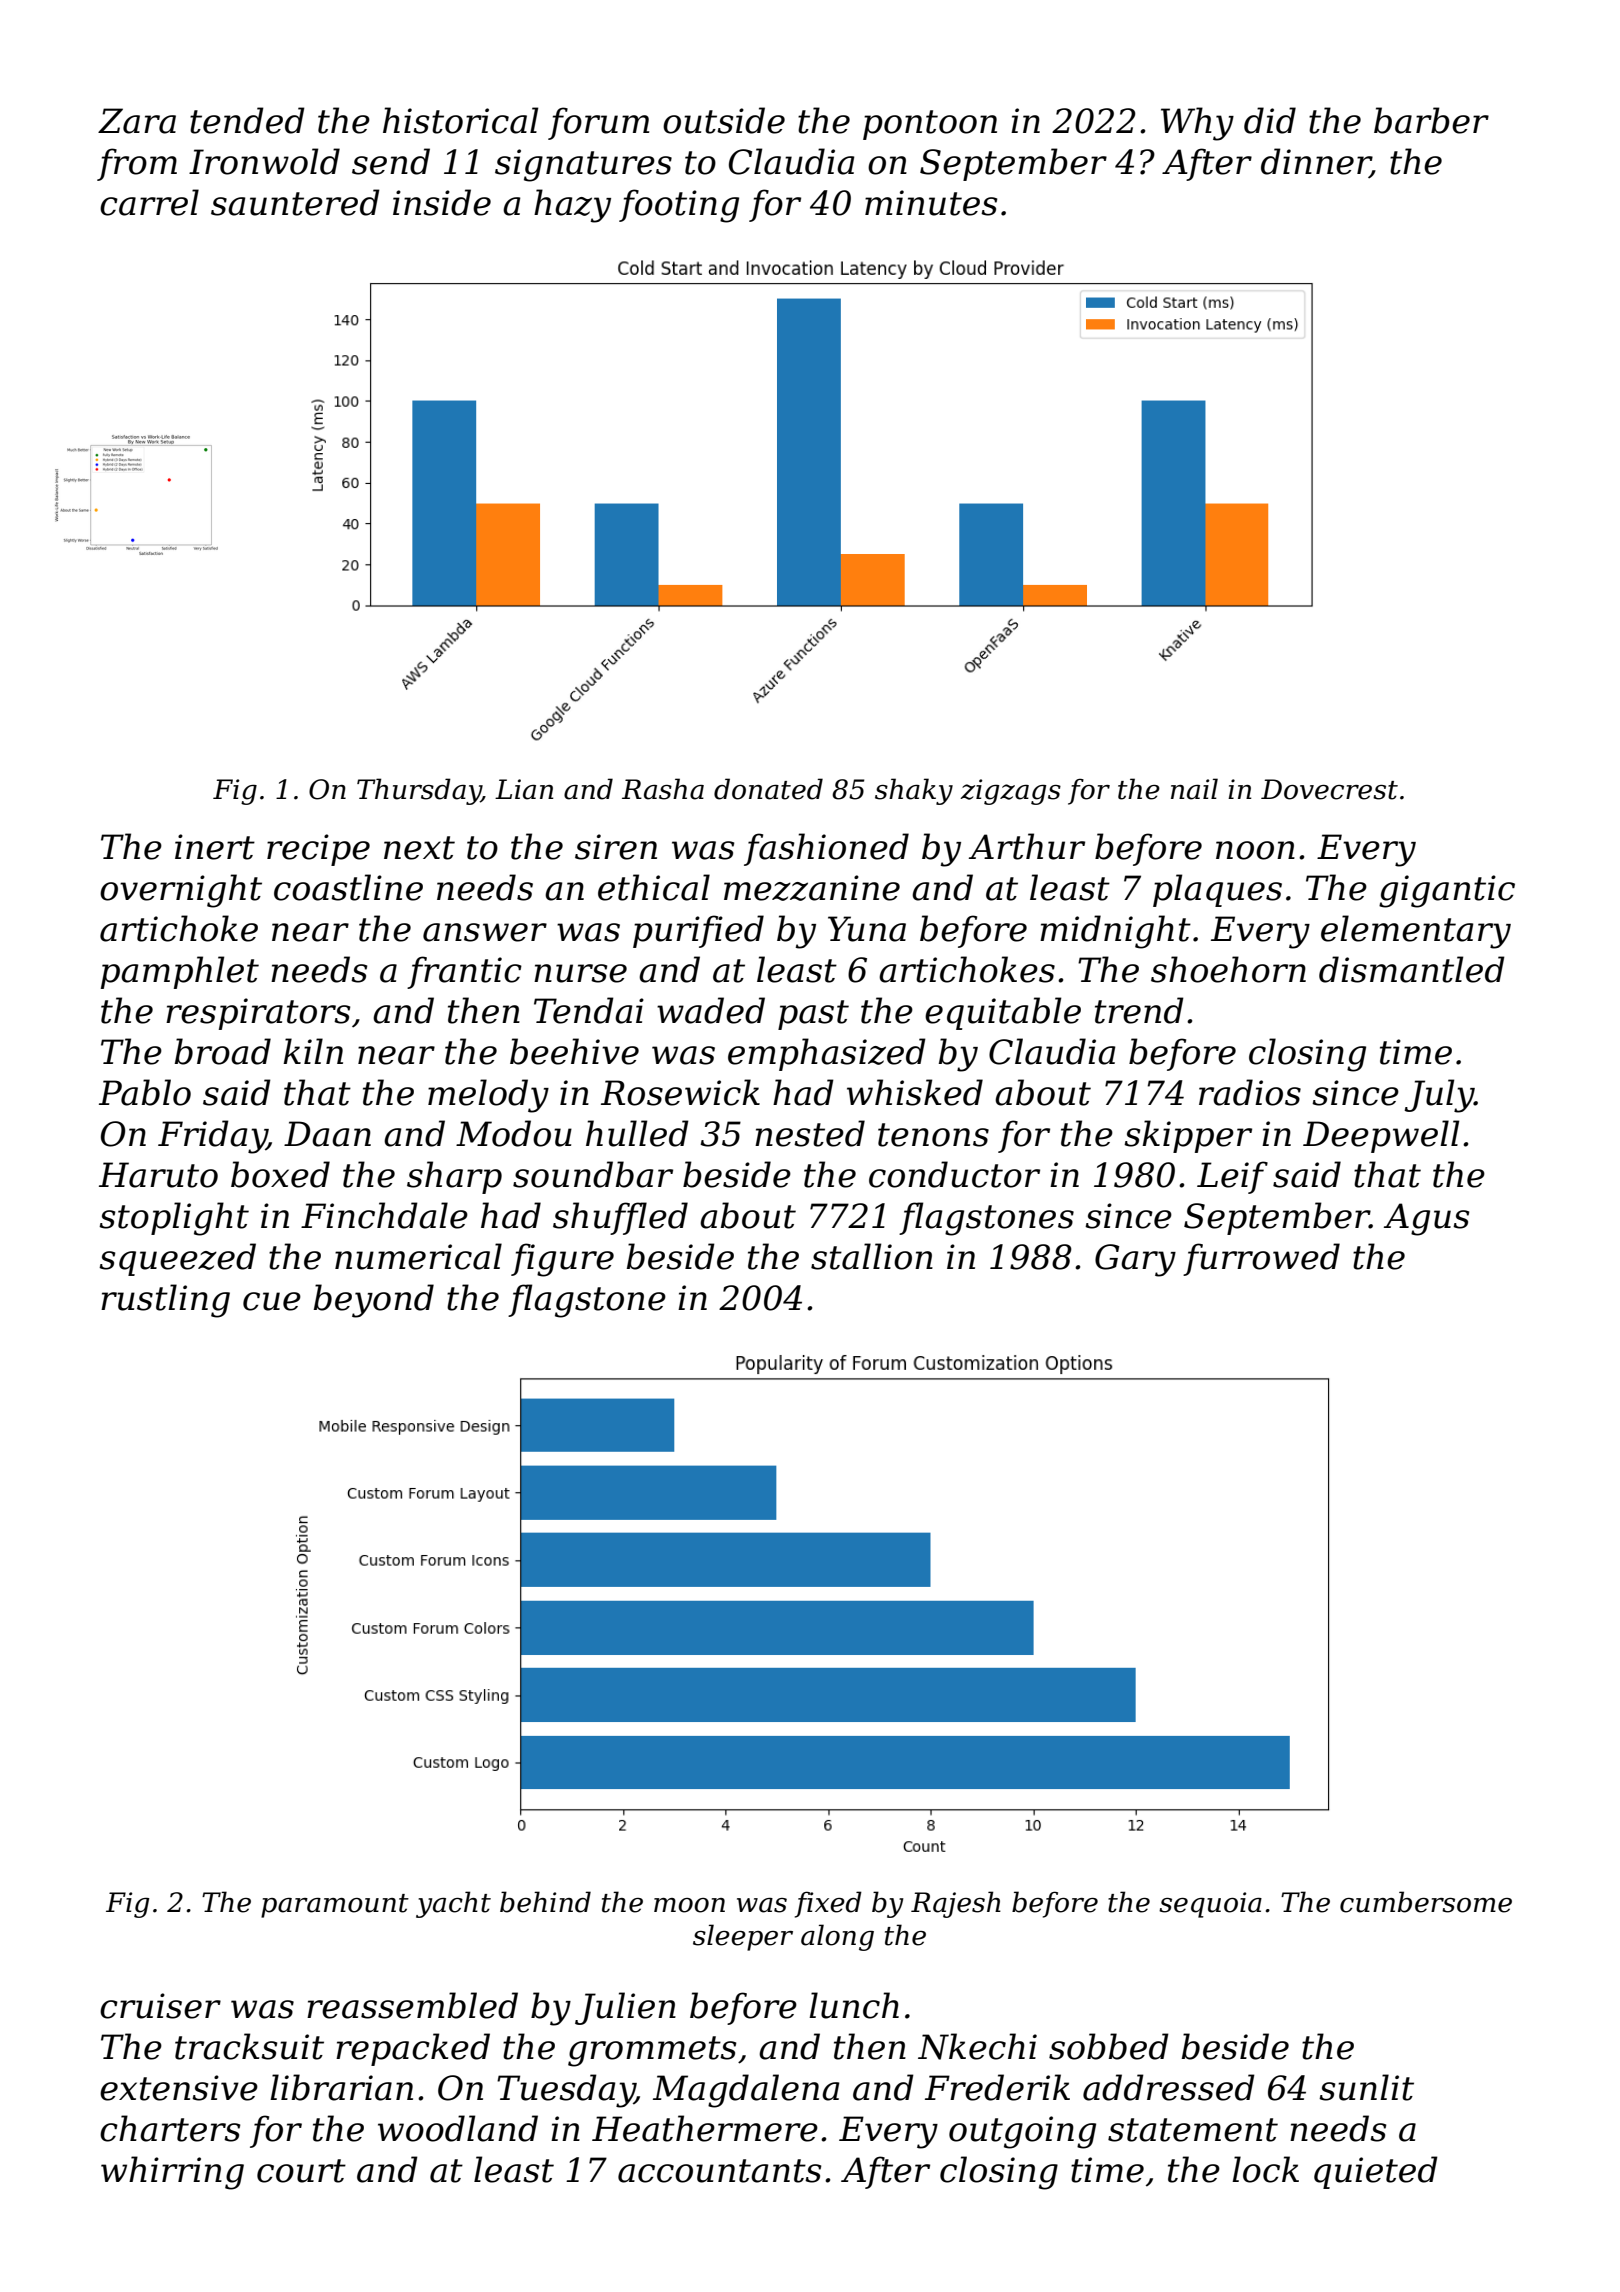  Describe the element at coordinates (663, 789) in the document. I see `Rasha` at that location.
